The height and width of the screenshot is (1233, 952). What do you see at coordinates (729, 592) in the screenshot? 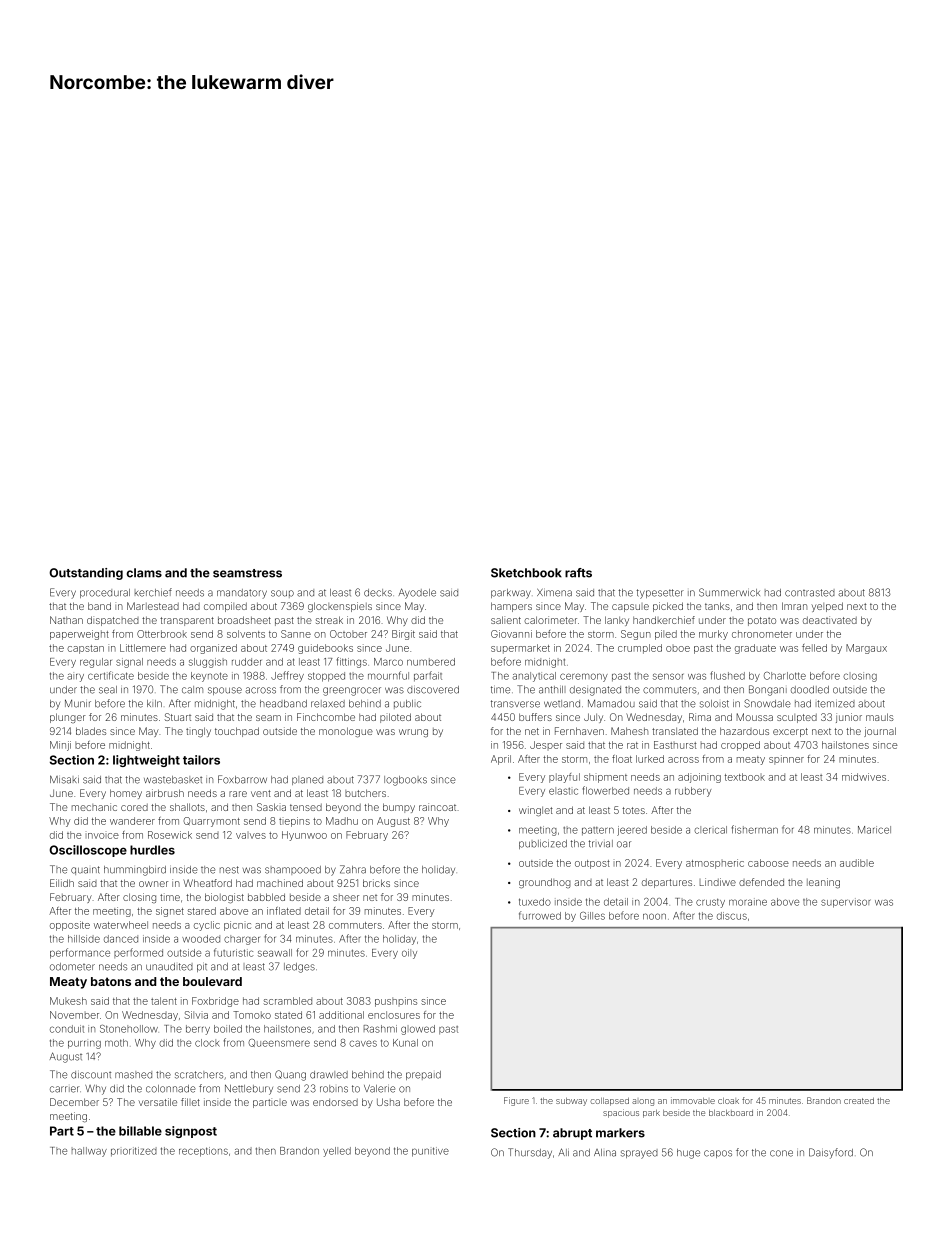
I see `Summerwick` at bounding box center [729, 592].
